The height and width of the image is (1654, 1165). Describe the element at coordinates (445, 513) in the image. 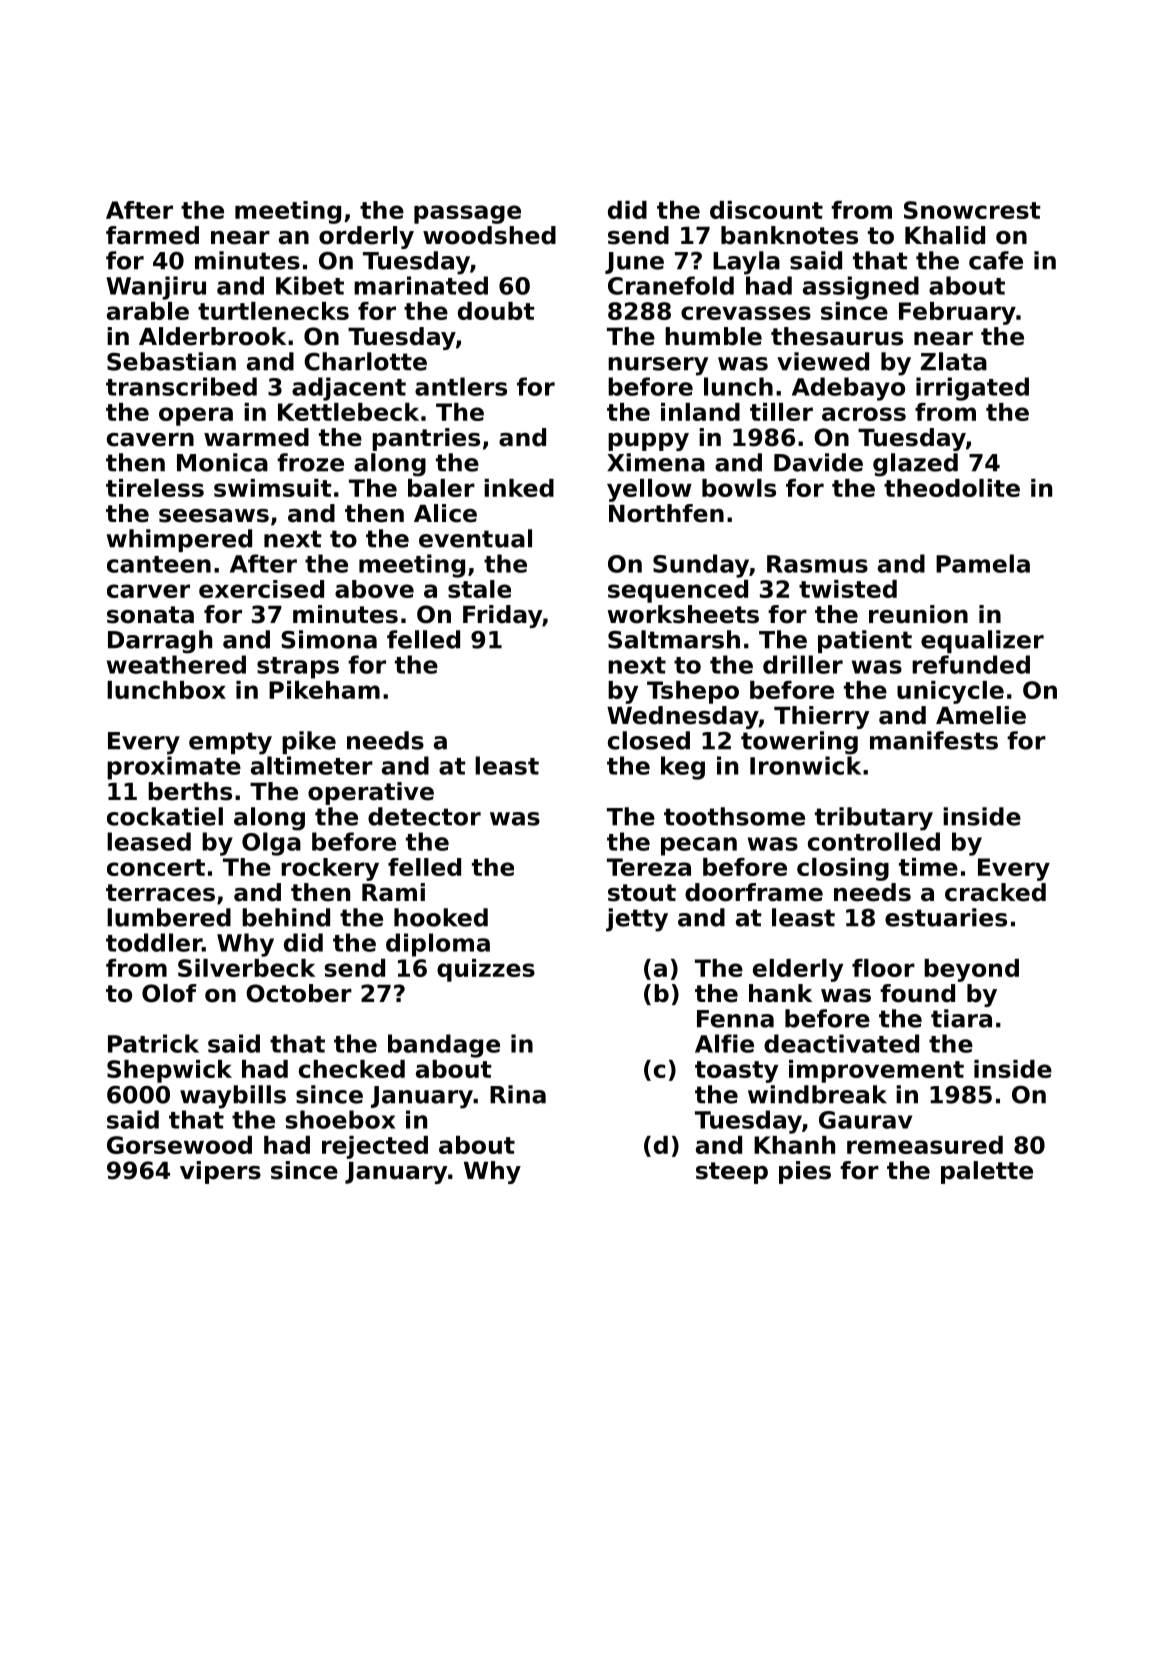

I see `Alice` at that location.
